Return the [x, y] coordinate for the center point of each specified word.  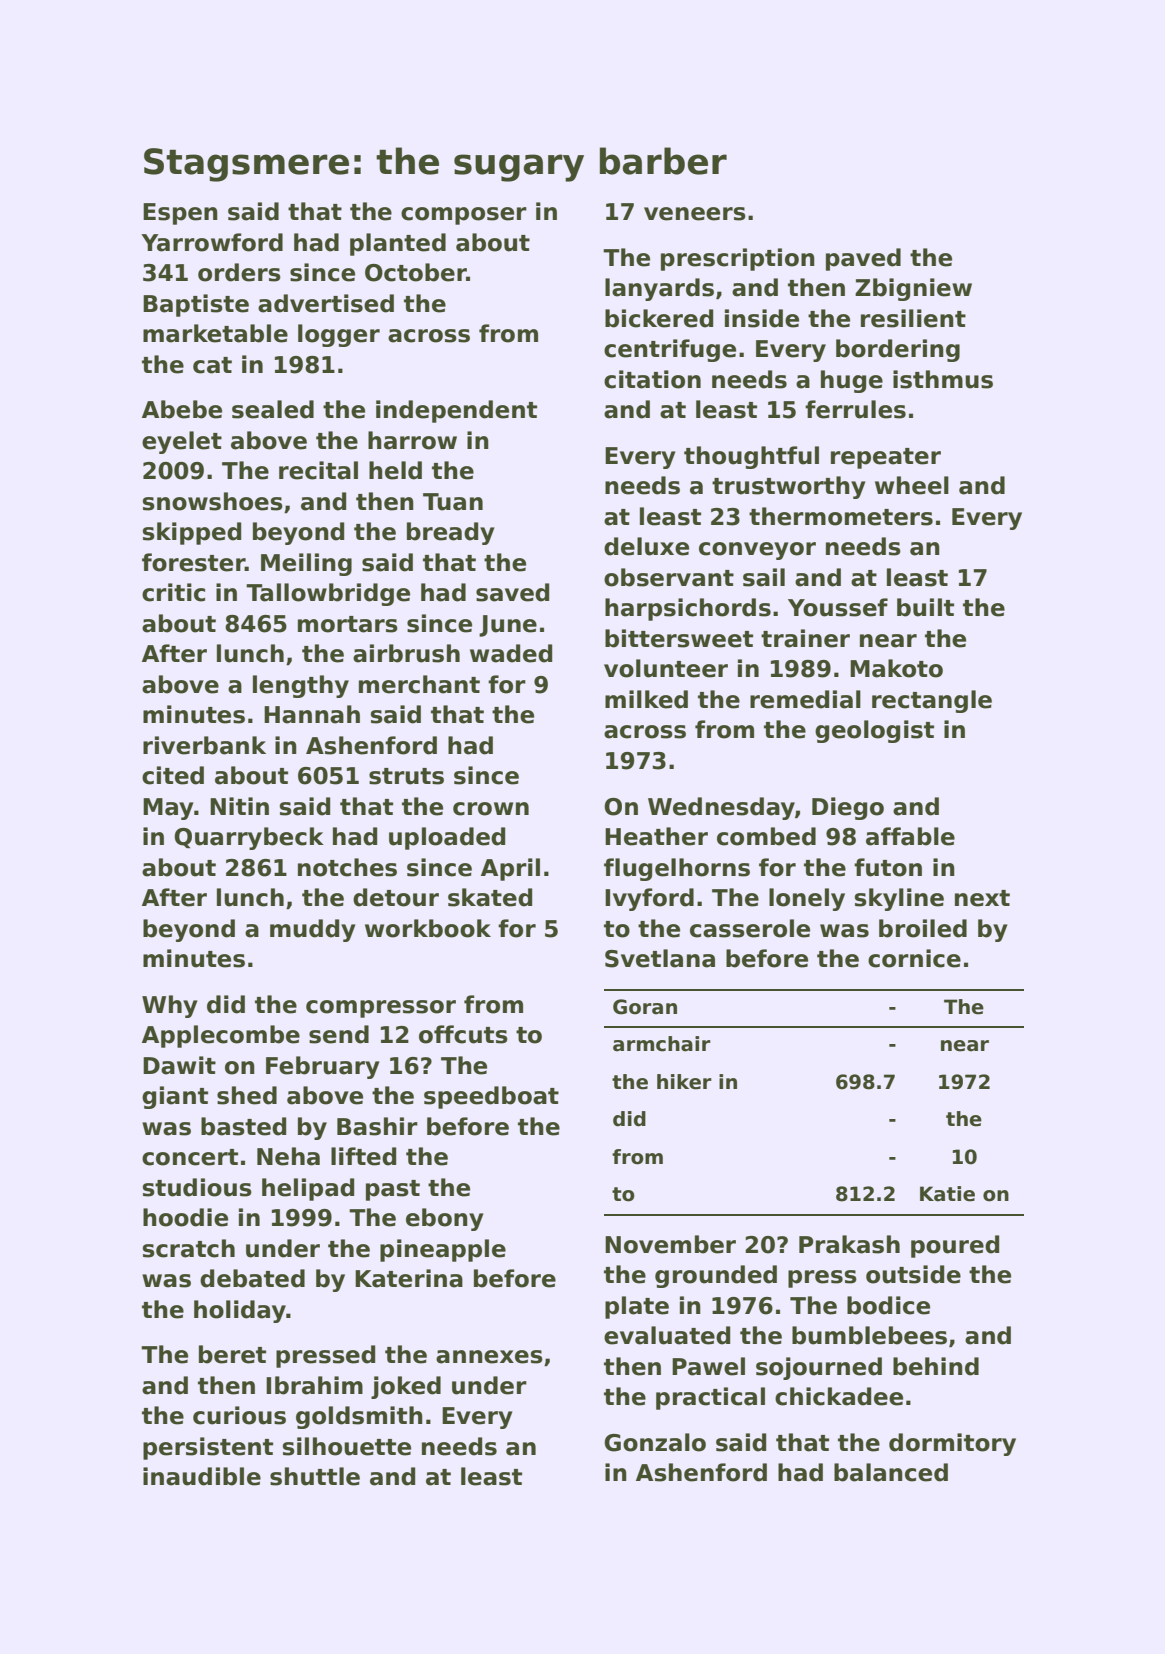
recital [318, 470]
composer [464, 216]
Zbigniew [913, 289]
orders [239, 272]
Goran [645, 1007]
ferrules [855, 409]
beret [232, 1354]
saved [512, 592]
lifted [363, 1156]
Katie [947, 1194]
